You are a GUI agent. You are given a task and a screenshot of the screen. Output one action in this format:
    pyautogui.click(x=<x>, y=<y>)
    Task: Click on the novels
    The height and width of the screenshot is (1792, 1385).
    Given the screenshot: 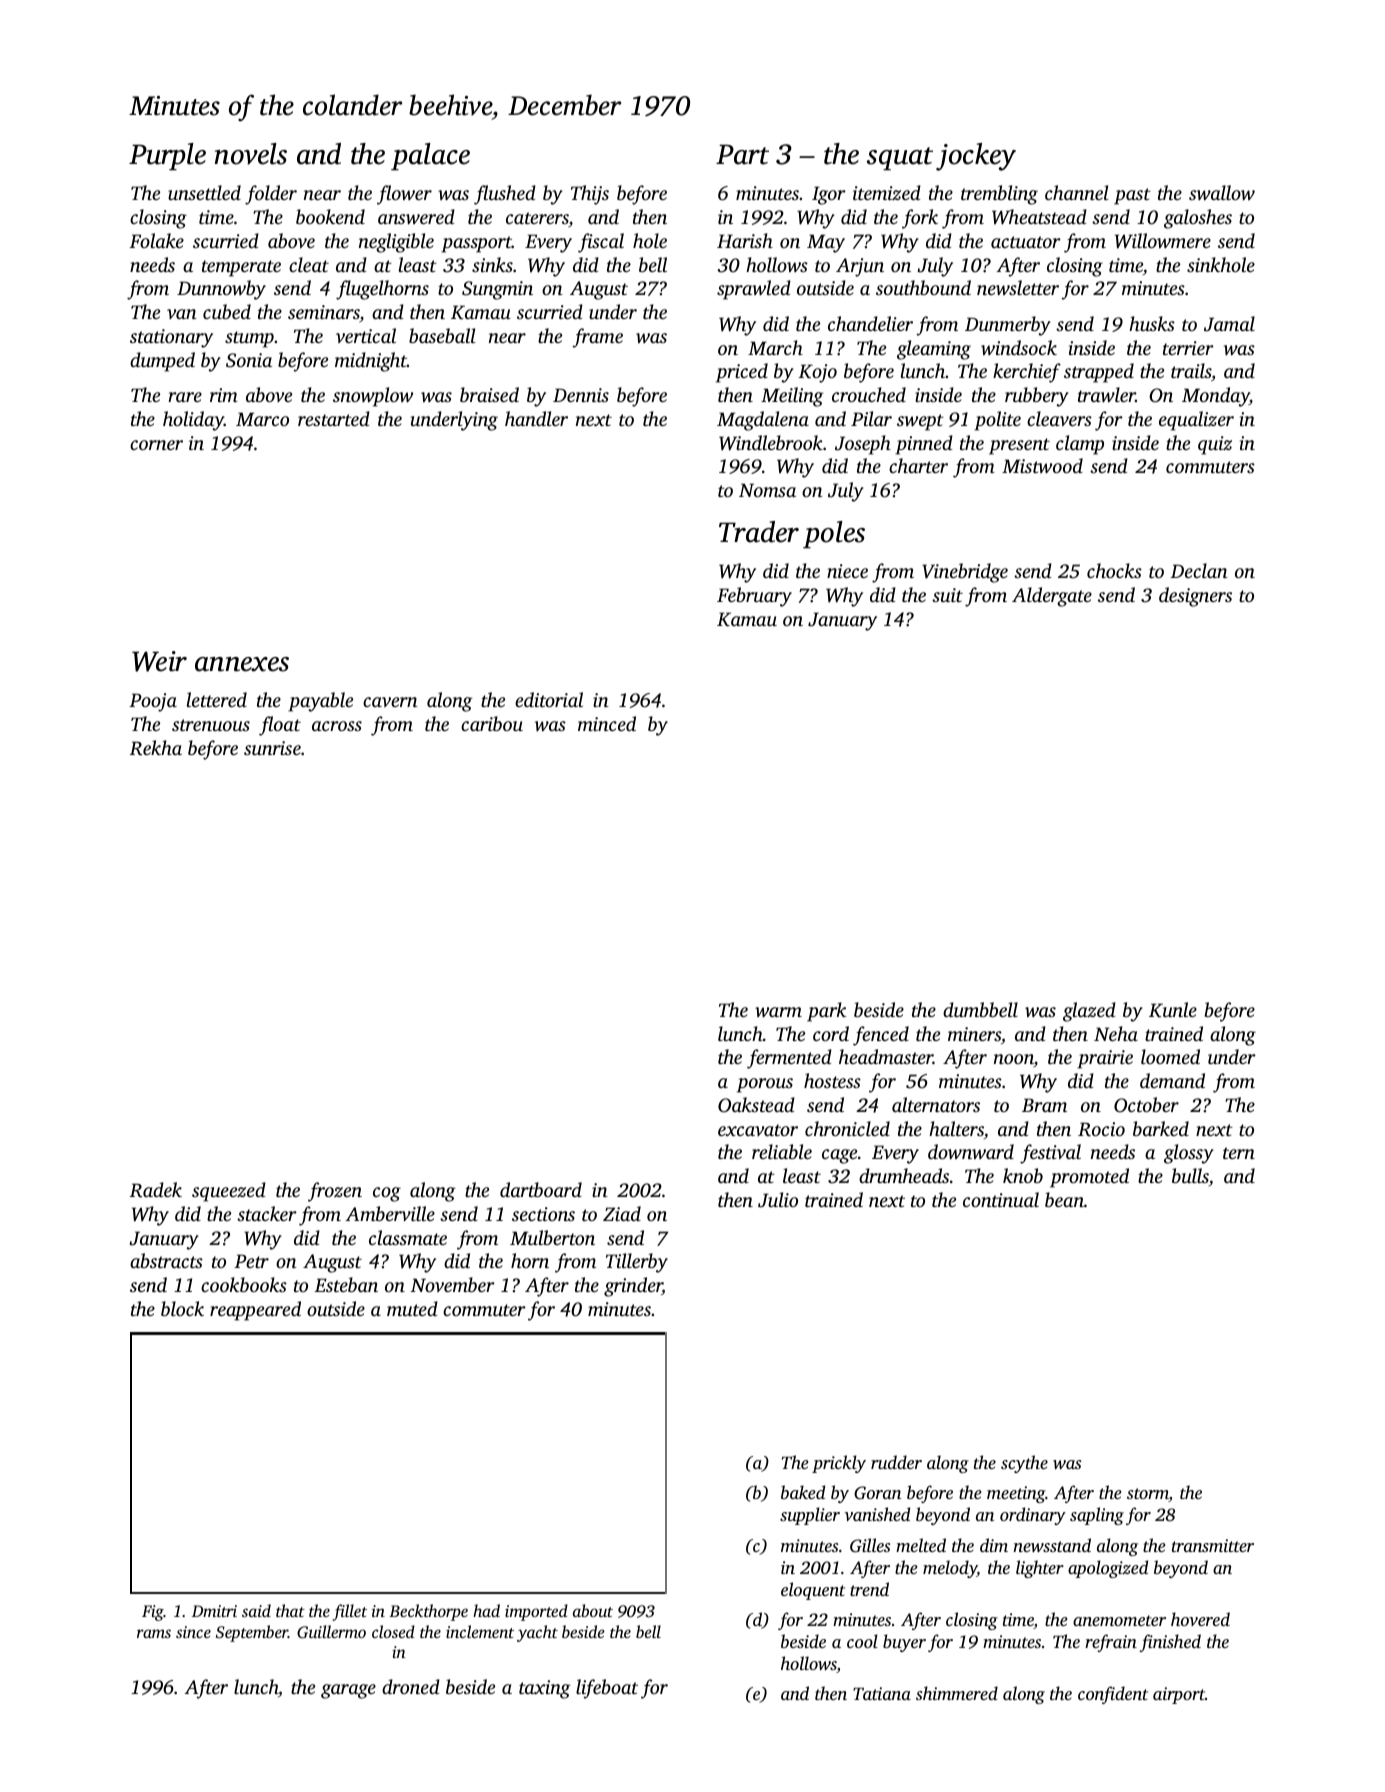 What is the action you would take?
    pyautogui.click(x=251, y=154)
